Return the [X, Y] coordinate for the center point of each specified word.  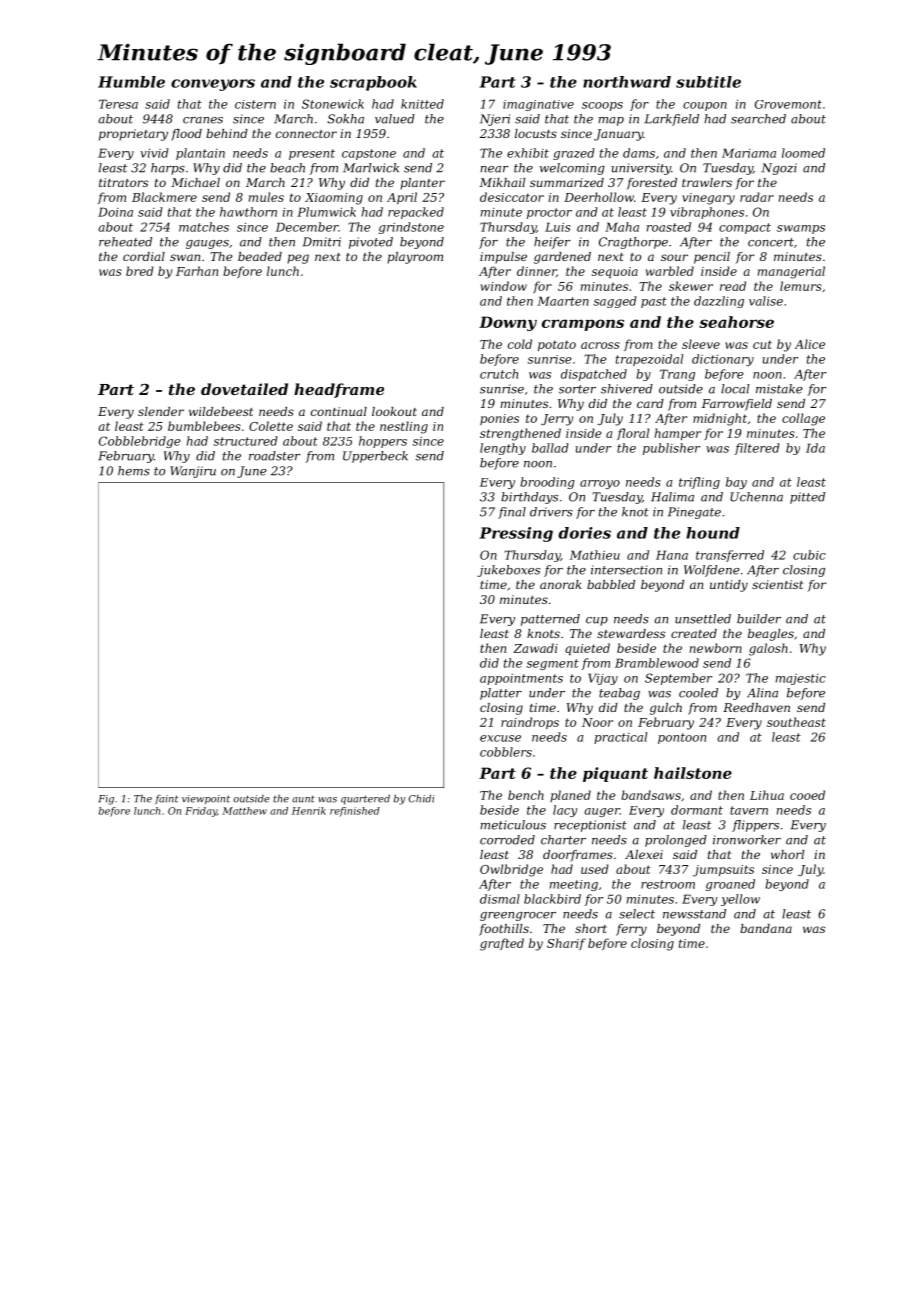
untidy [729, 586]
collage [803, 419]
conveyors [213, 85]
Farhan [197, 271]
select [637, 914]
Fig [106, 800]
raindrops [530, 723]
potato [557, 345]
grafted [502, 944]
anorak [561, 584]
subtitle [708, 82]
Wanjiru [193, 472]
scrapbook [373, 83]
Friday [201, 812]
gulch [666, 709]
